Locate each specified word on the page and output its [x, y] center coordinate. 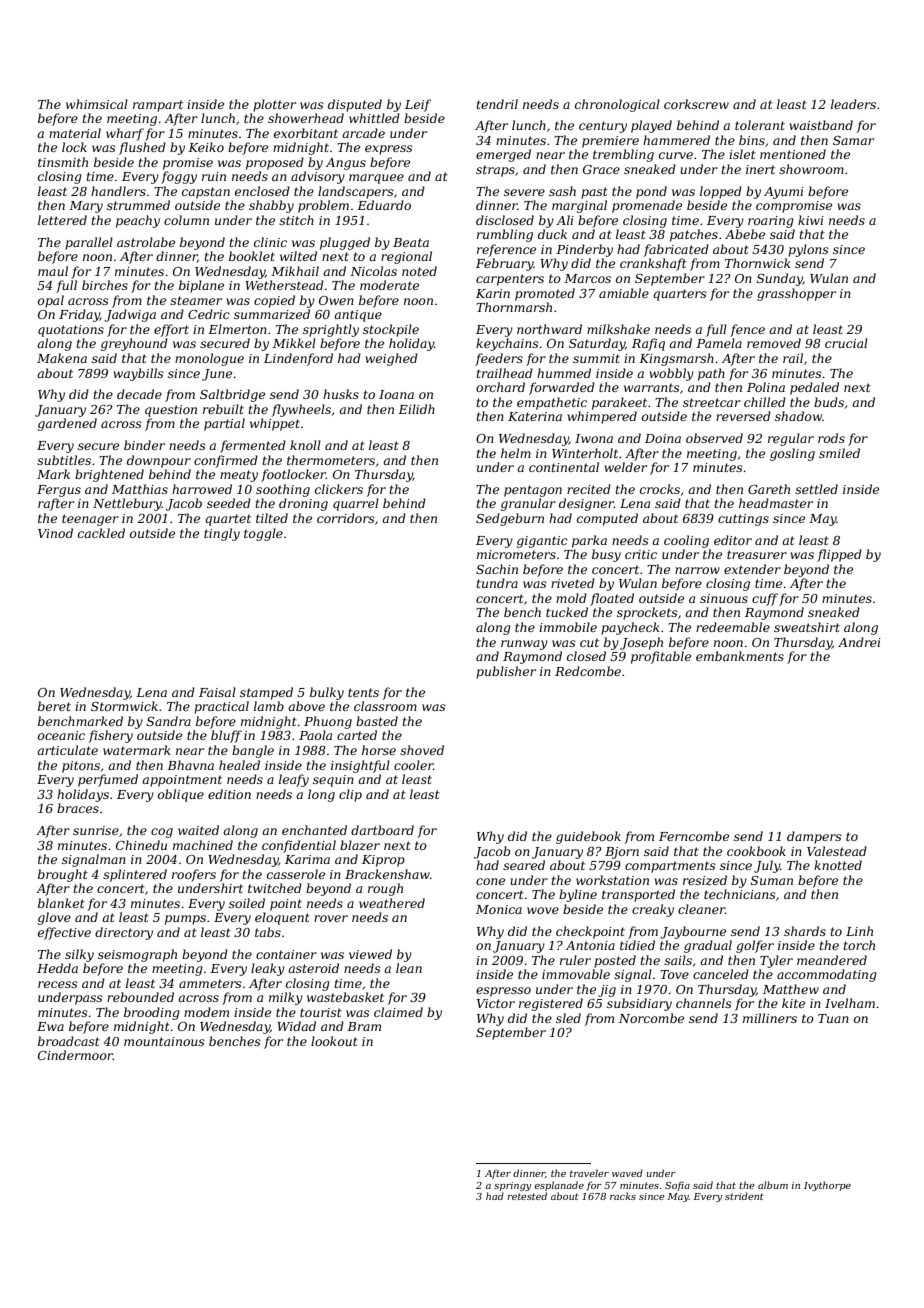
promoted [545, 294]
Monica [499, 909]
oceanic [61, 735]
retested [527, 1196]
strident [744, 1196]
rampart [158, 106]
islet [742, 154]
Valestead [837, 851]
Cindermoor [75, 1055]
